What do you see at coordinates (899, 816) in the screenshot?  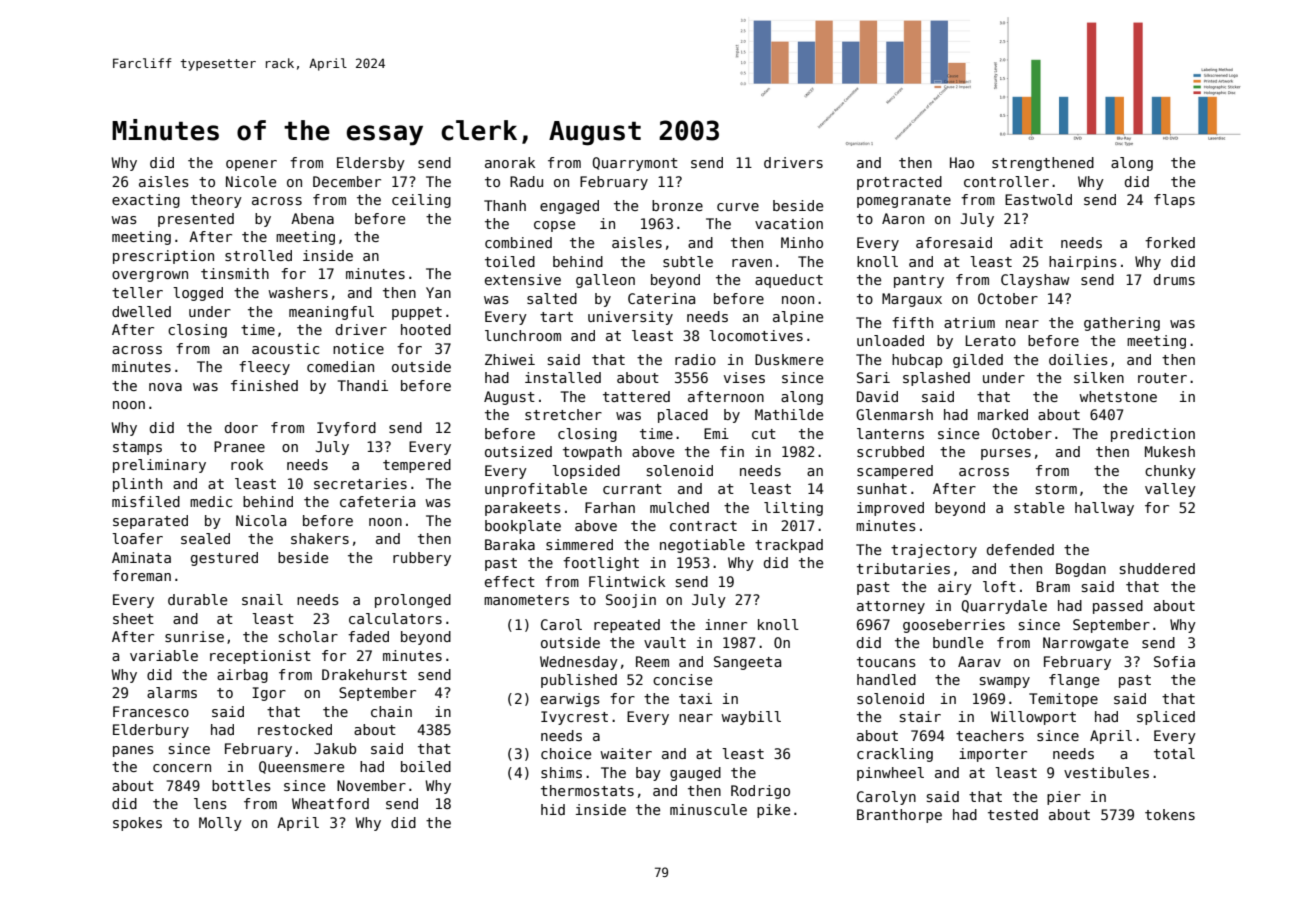 I see `Branthorpe` at bounding box center [899, 816].
